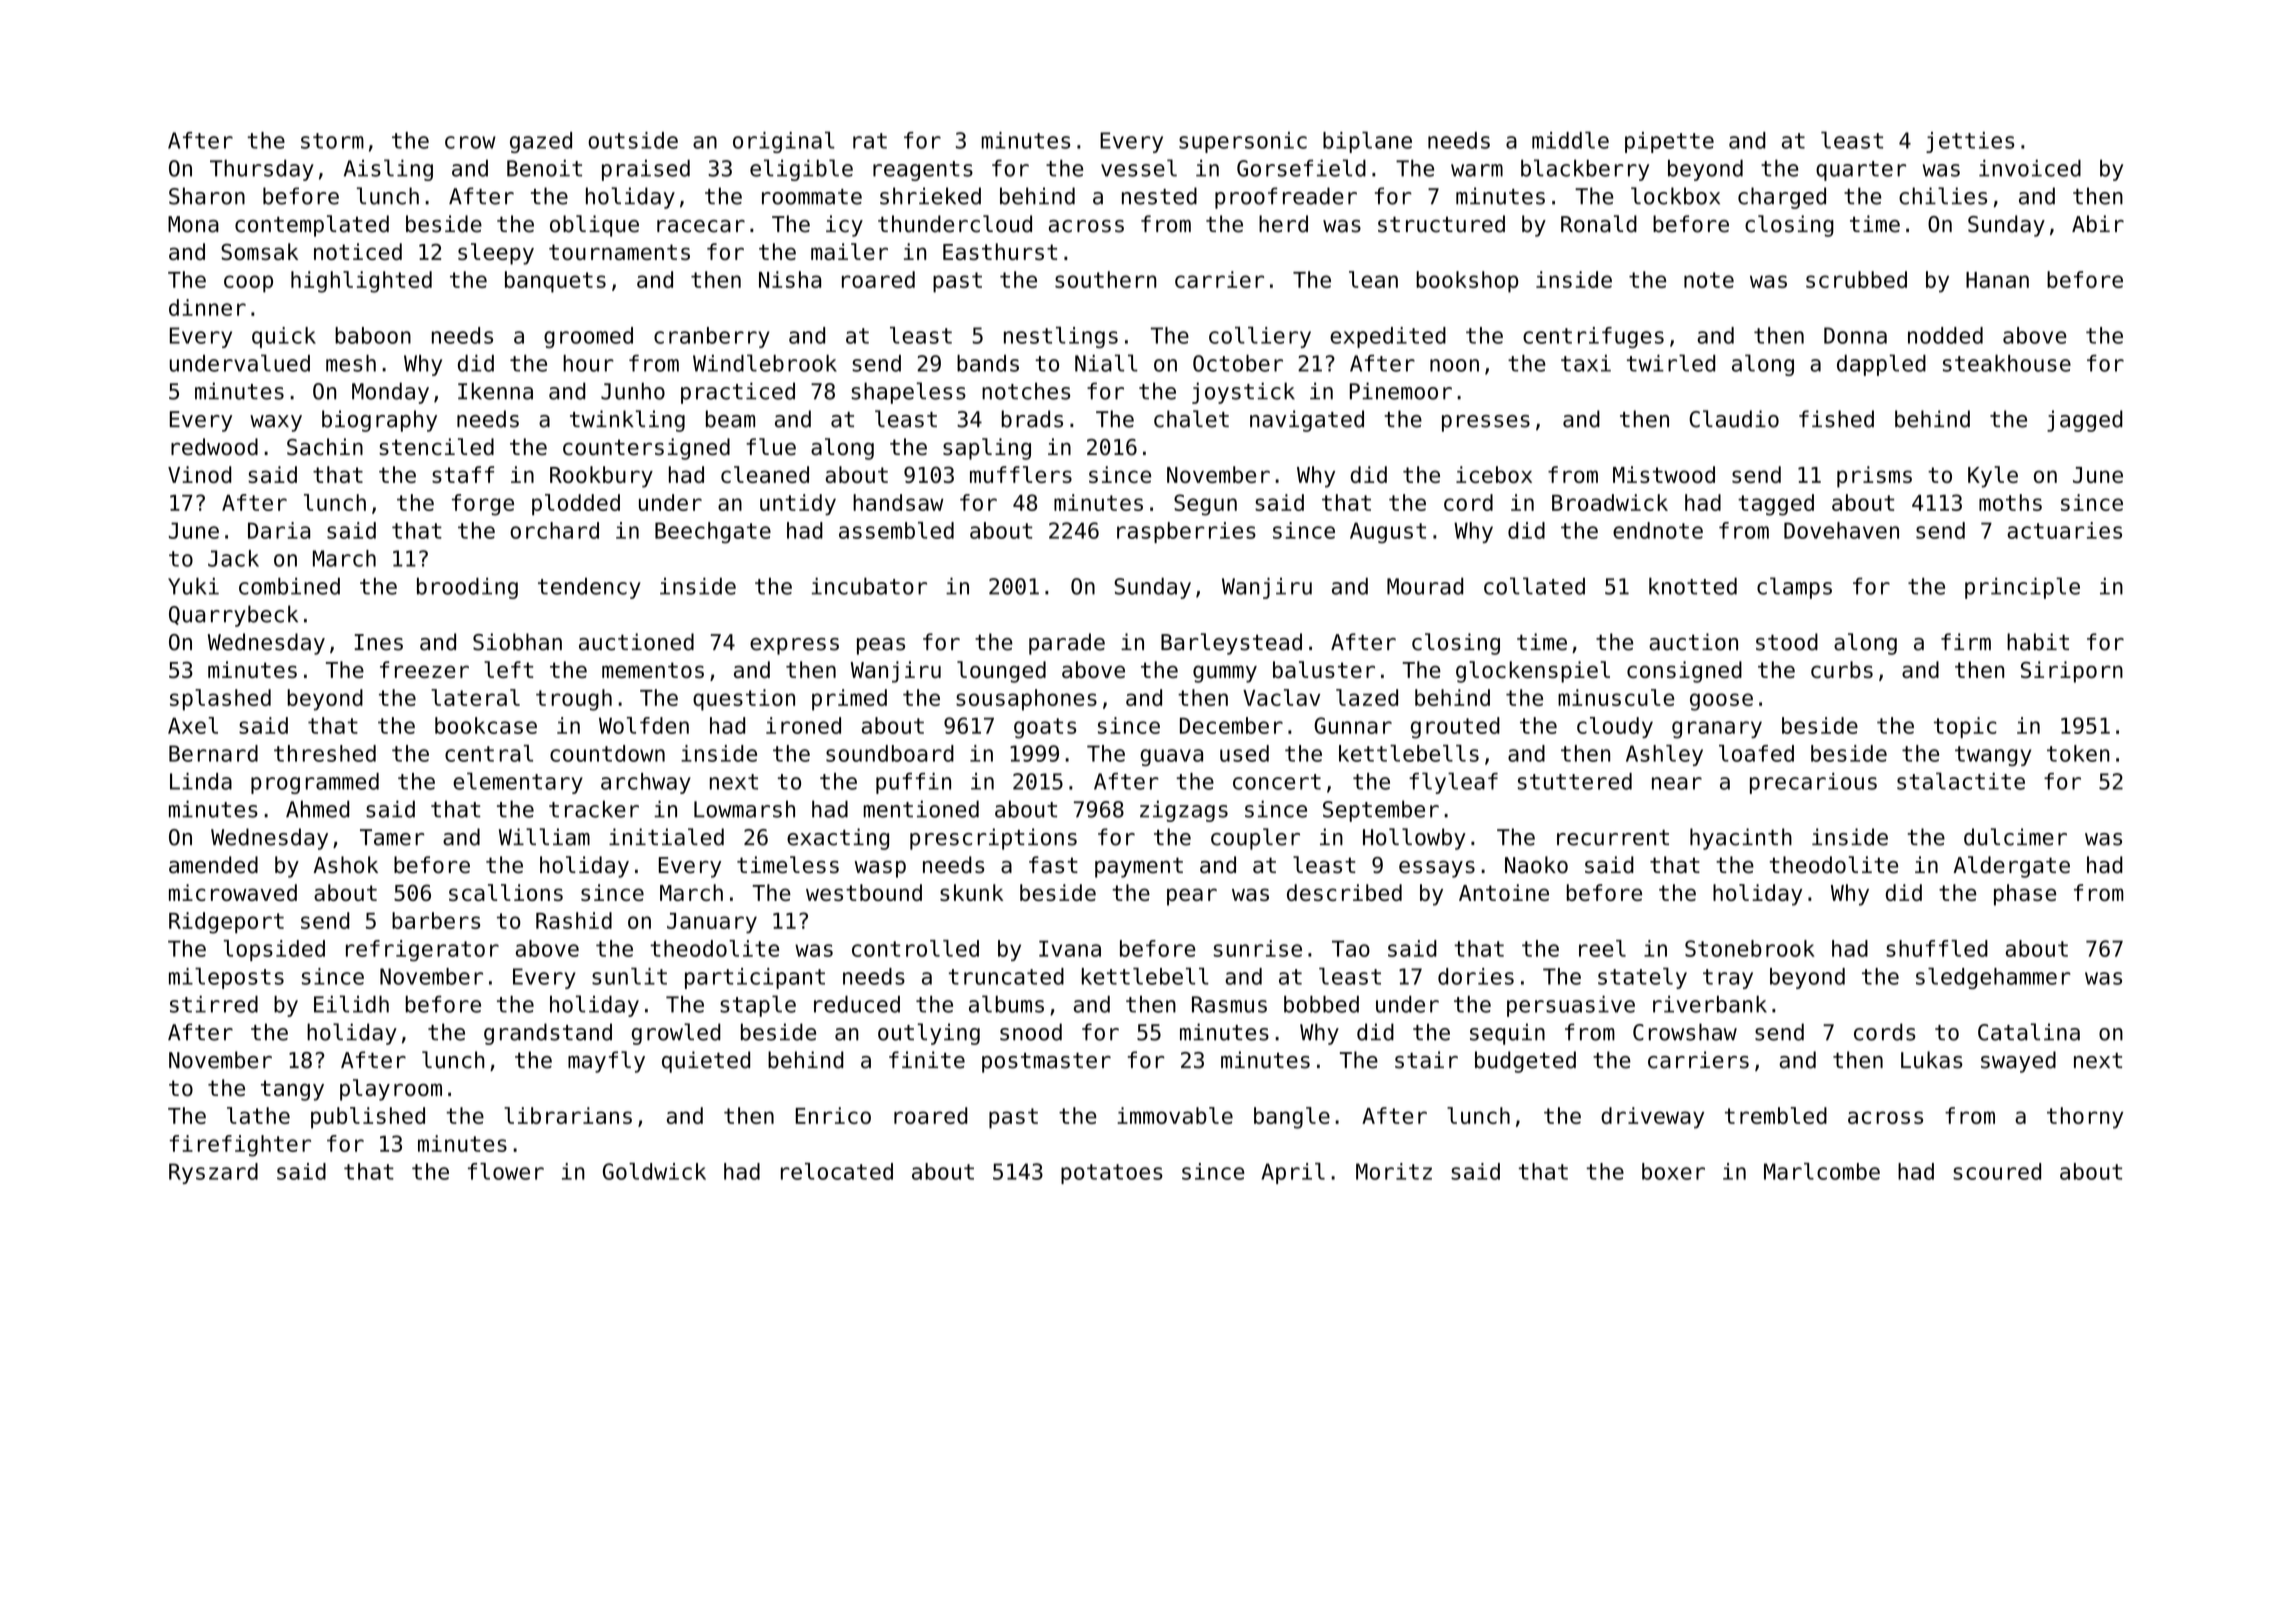  I want to click on scrubbed, so click(1856, 279).
